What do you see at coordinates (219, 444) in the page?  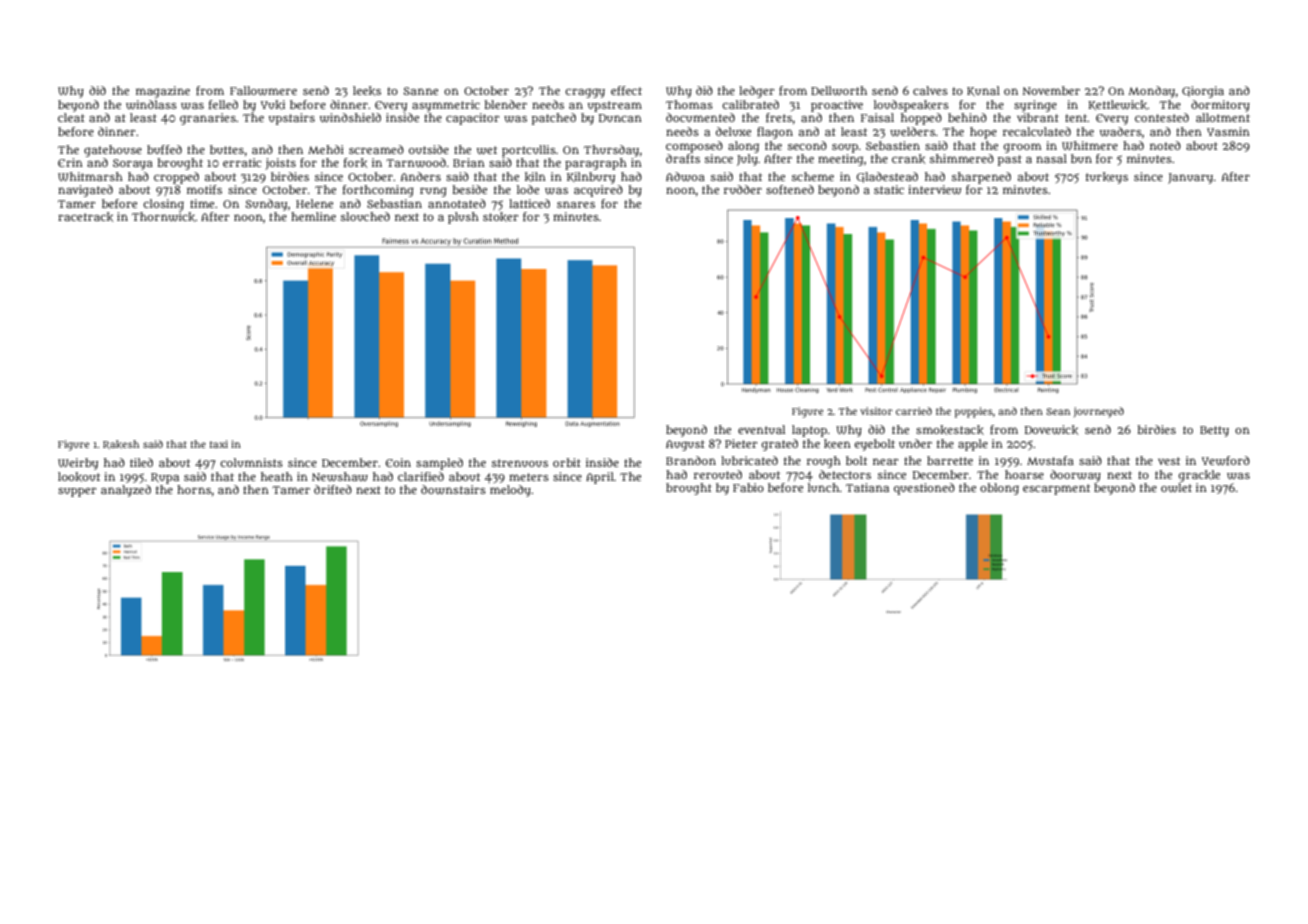 I see `taxi` at bounding box center [219, 444].
